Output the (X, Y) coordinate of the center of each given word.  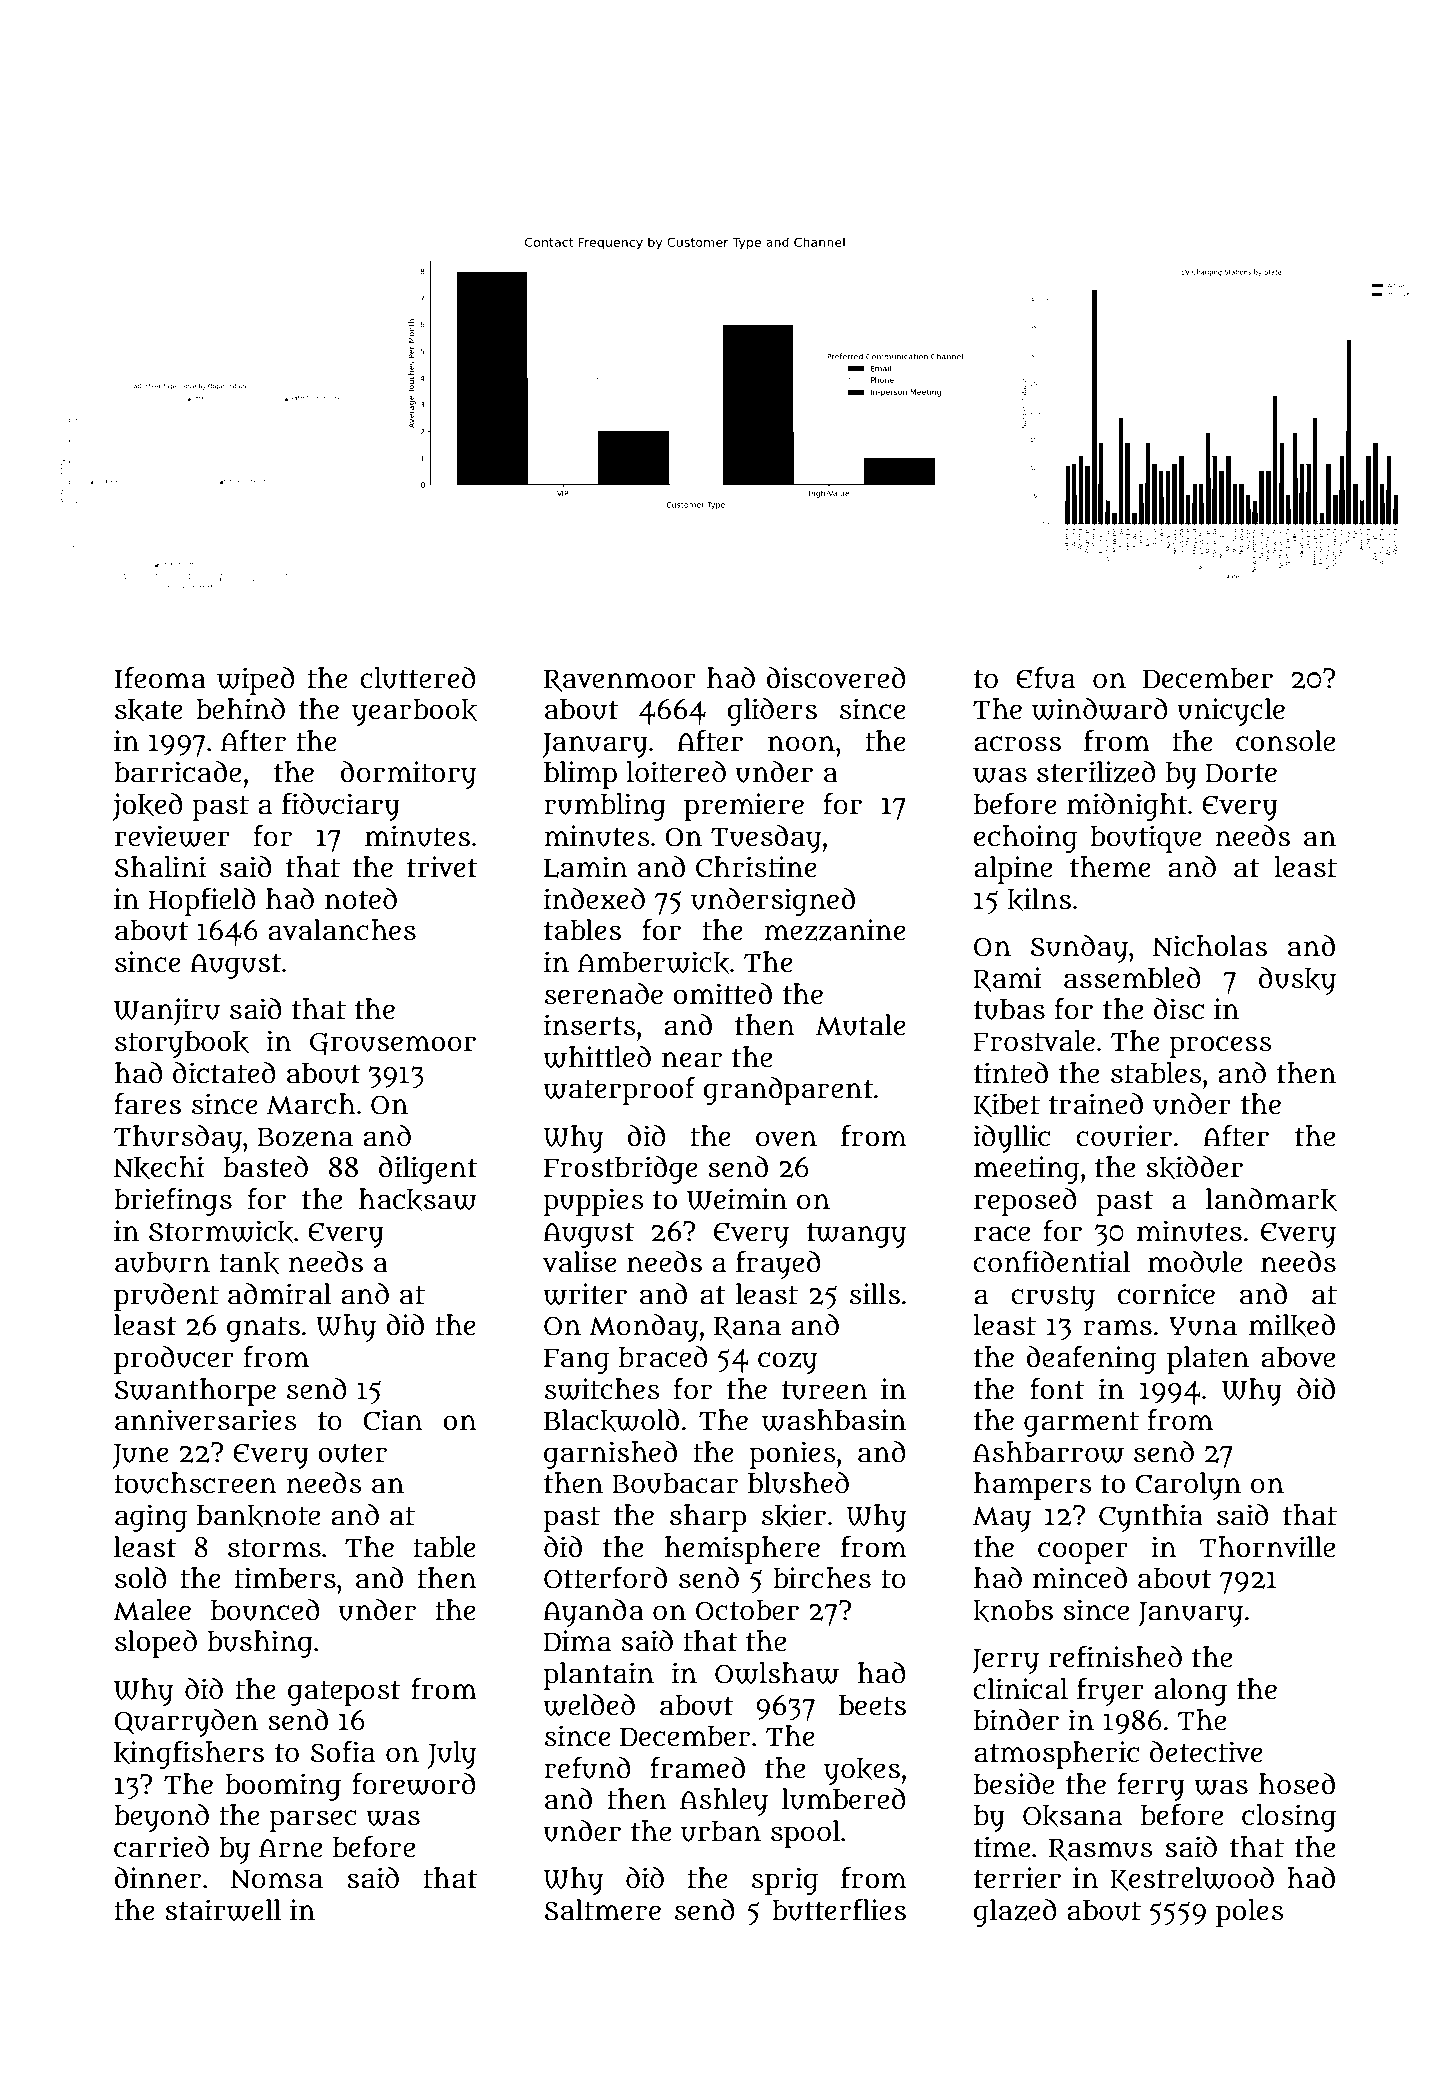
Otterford (605, 1578)
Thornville (1267, 1547)
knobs (1013, 1611)
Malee (152, 1610)
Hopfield (202, 902)
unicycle (1231, 712)
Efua (1045, 678)
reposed (1025, 1202)
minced (1080, 1578)
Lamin (585, 867)
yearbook (414, 712)
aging (151, 1518)
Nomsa (277, 1879)
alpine (1013, 870)
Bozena (305, 1137)
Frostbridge (621, 1170)
